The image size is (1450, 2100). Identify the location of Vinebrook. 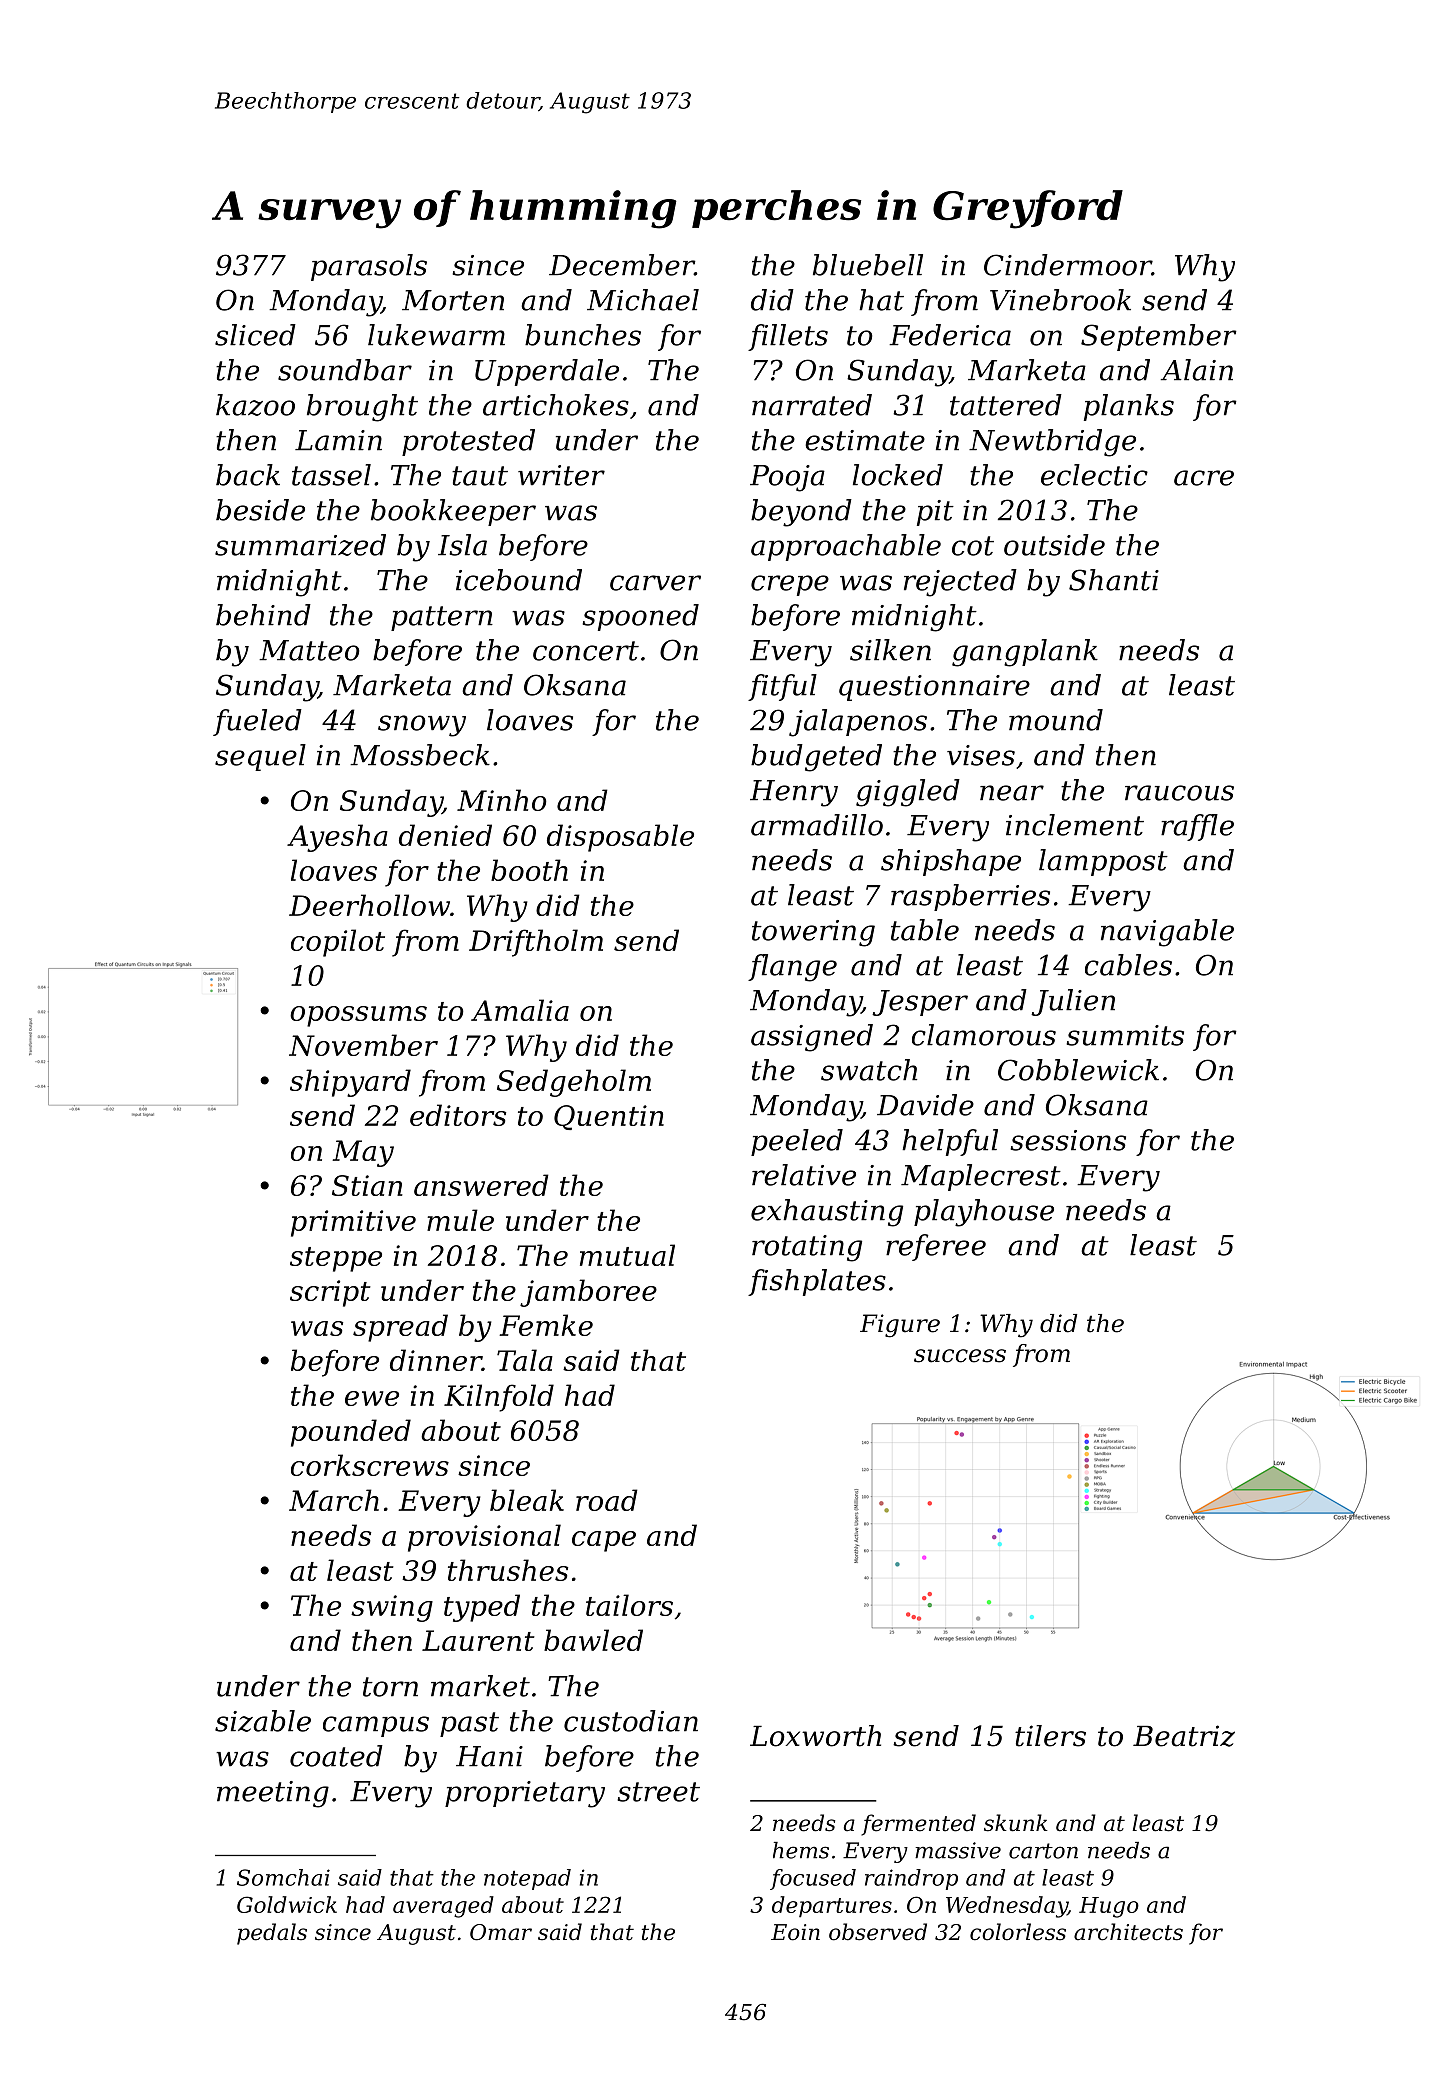
(1060, 300).
